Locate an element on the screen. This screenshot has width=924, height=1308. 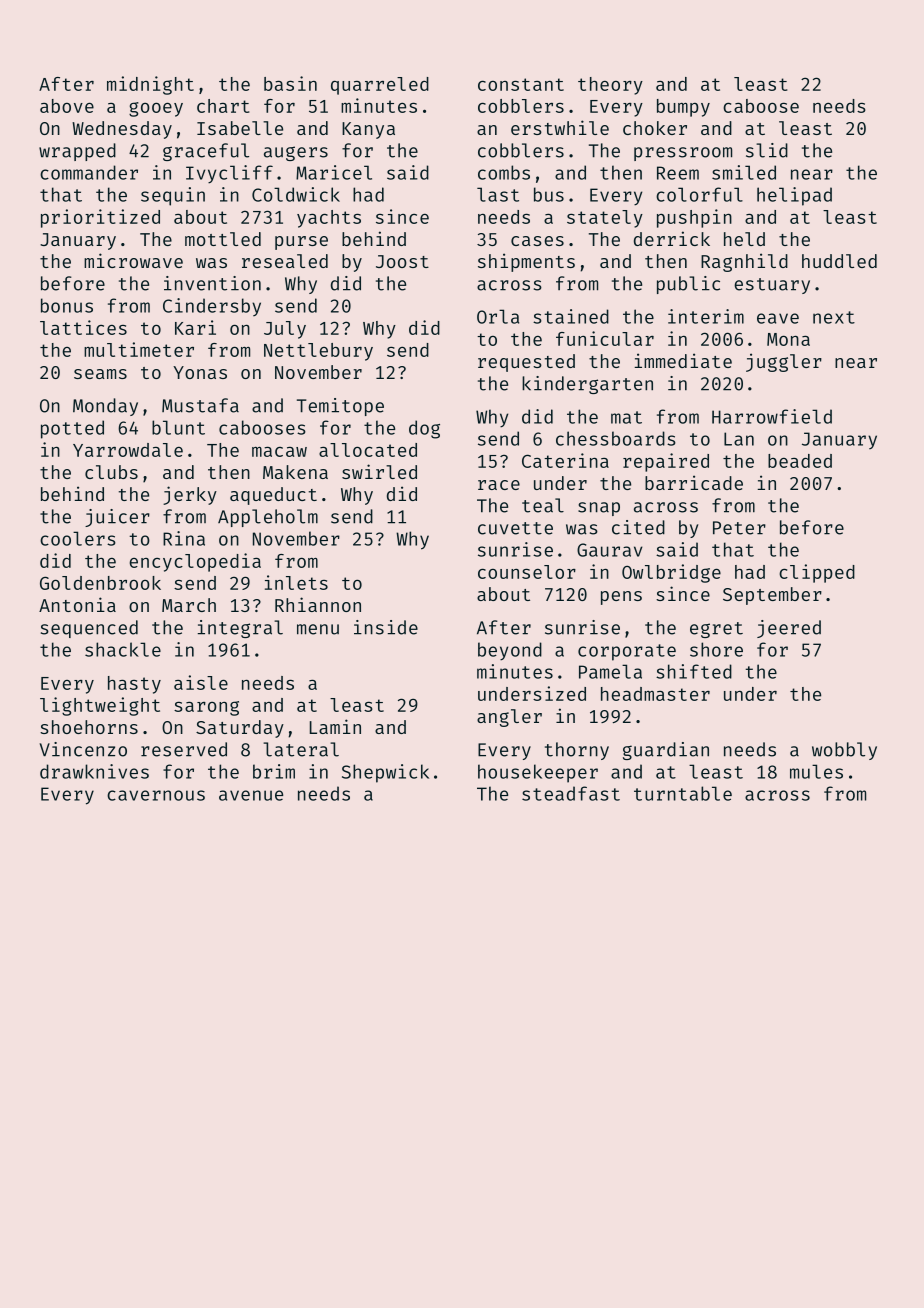
cited is located at coordinates (638, 527).
